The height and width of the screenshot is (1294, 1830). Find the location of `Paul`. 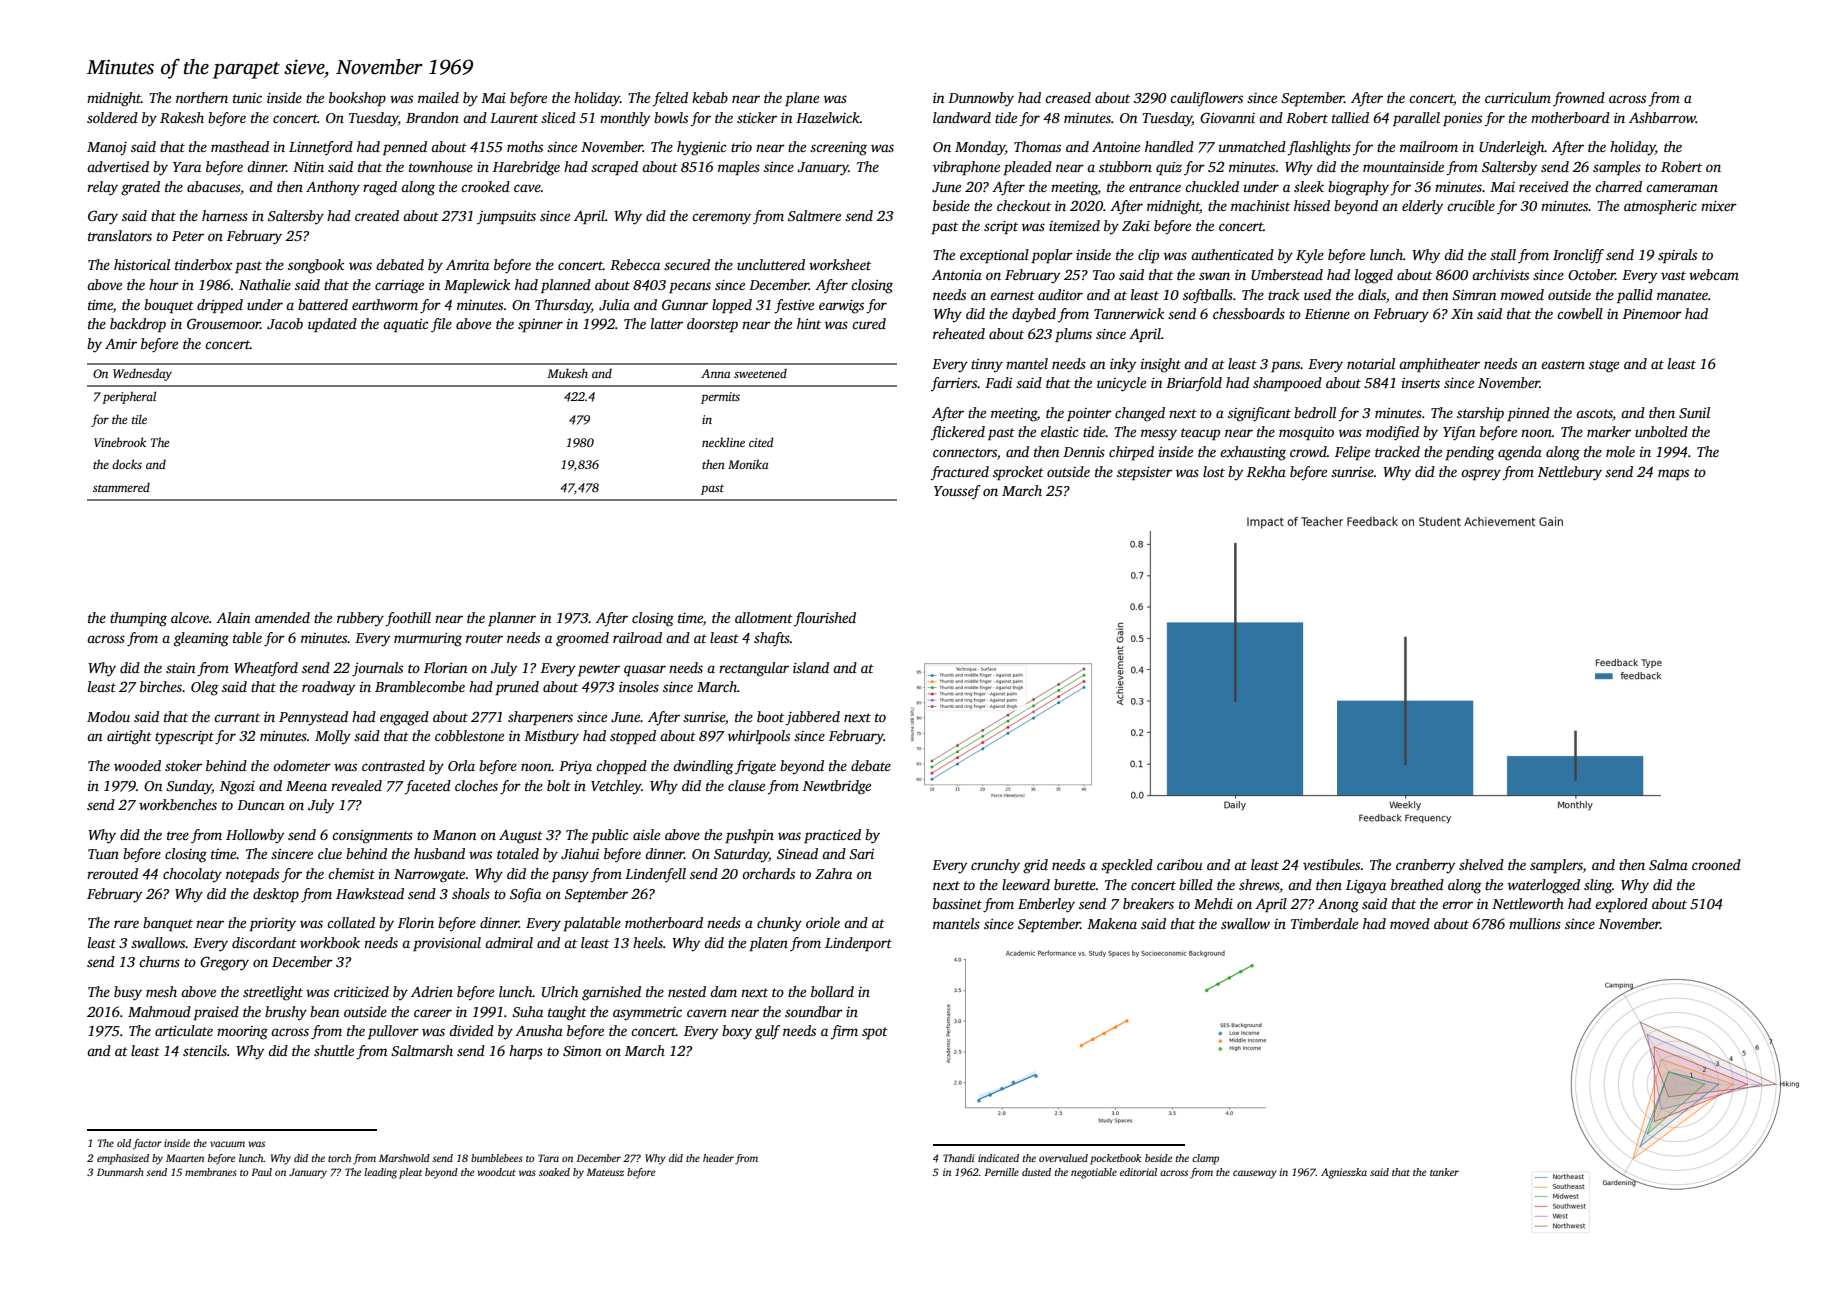

Paul is located at coordinates (261, 1172).
